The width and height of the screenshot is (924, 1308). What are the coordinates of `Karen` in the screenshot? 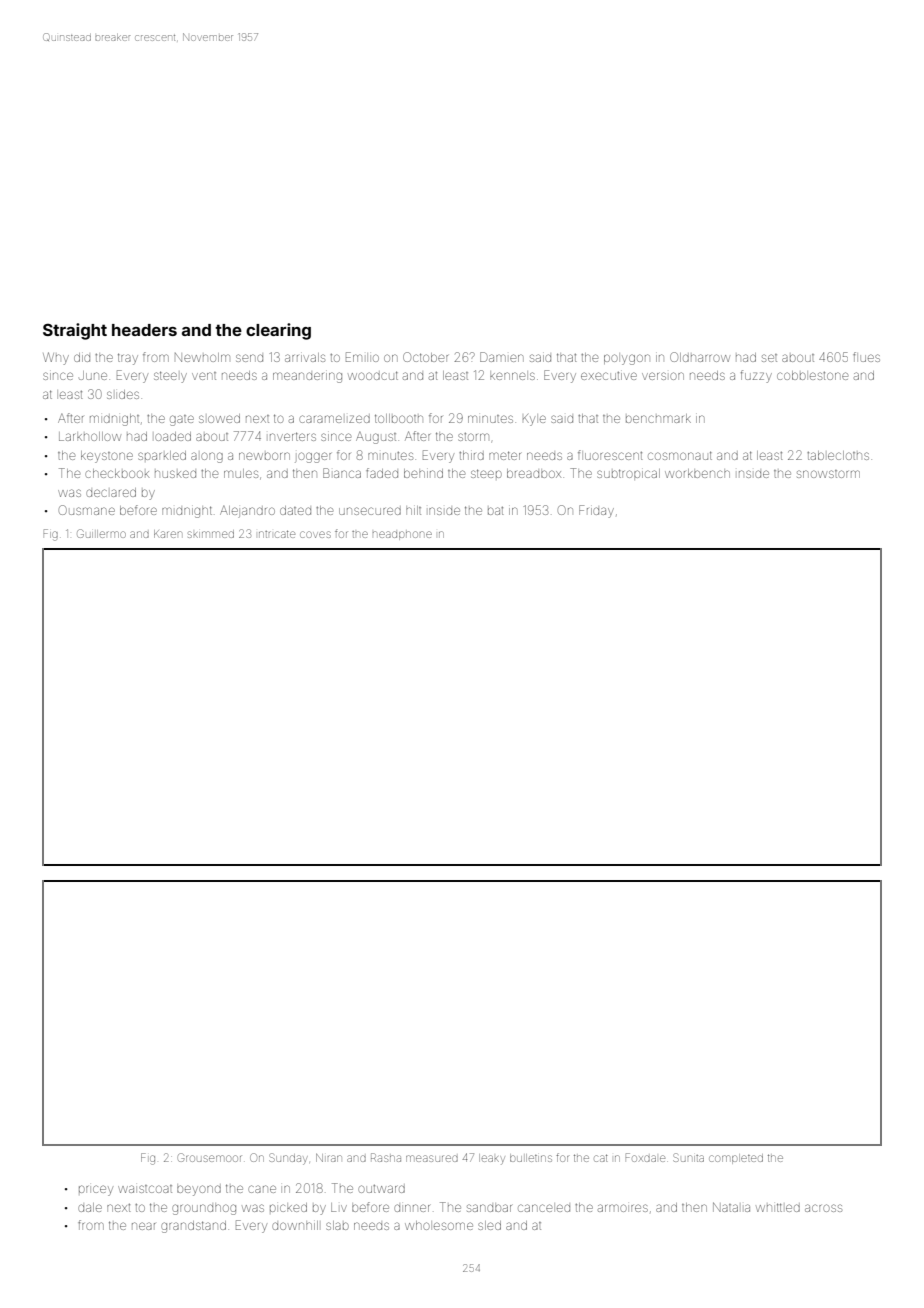 It's located at (167, 534).
